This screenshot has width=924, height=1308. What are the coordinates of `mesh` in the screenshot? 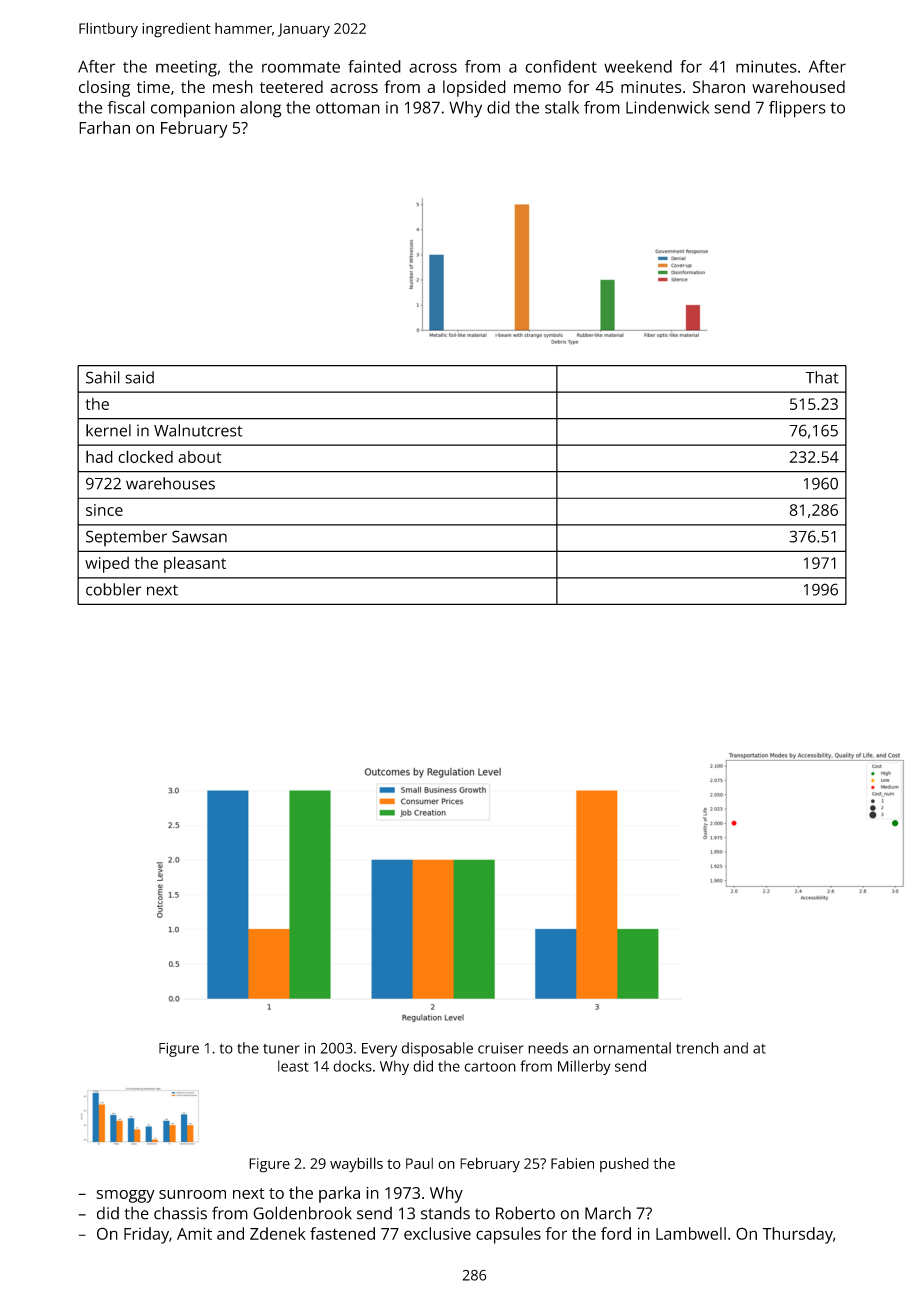 It's located at (233, 86).
